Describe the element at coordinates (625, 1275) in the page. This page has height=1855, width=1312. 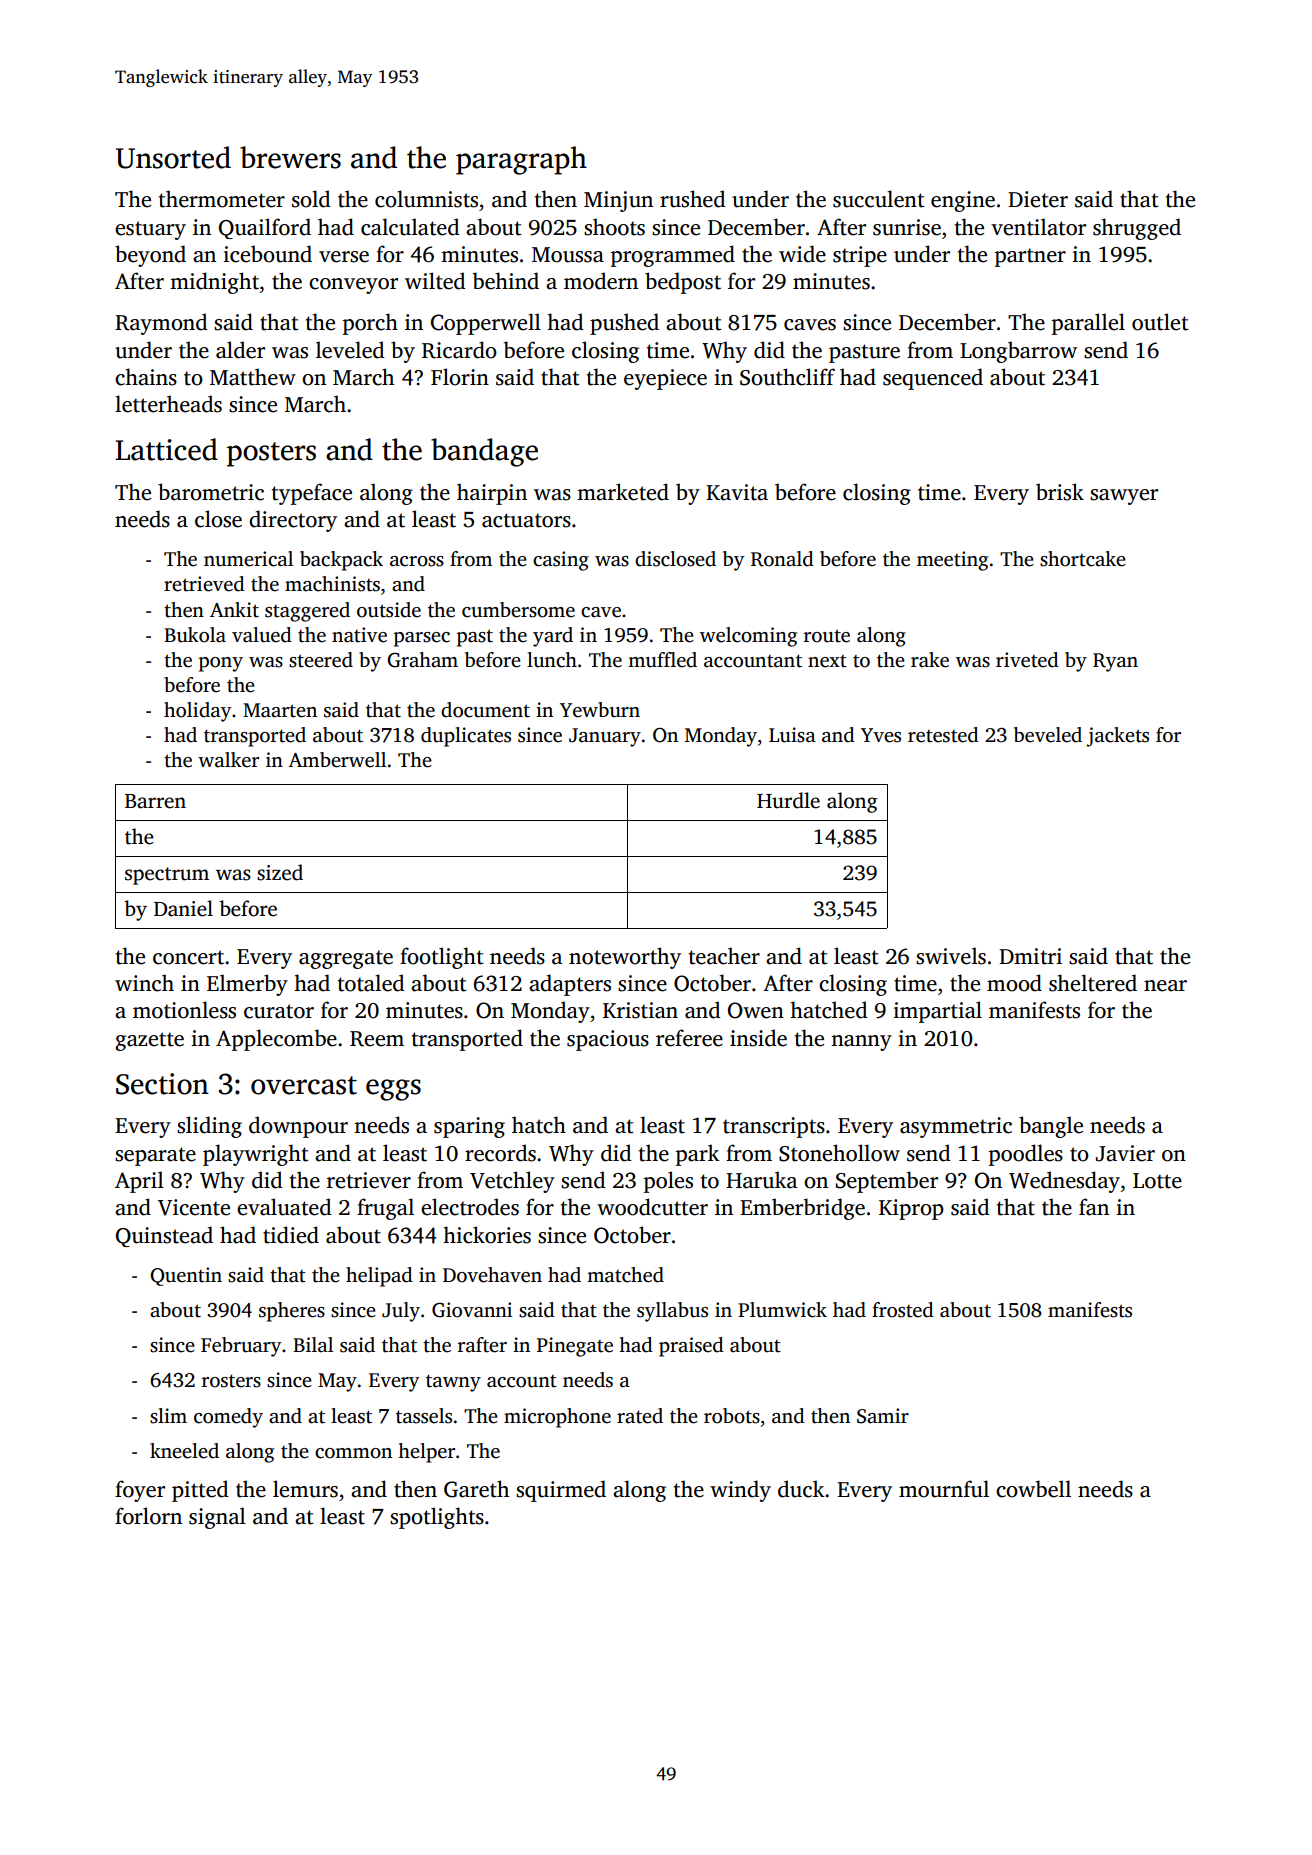
I see `matched` at that location.
